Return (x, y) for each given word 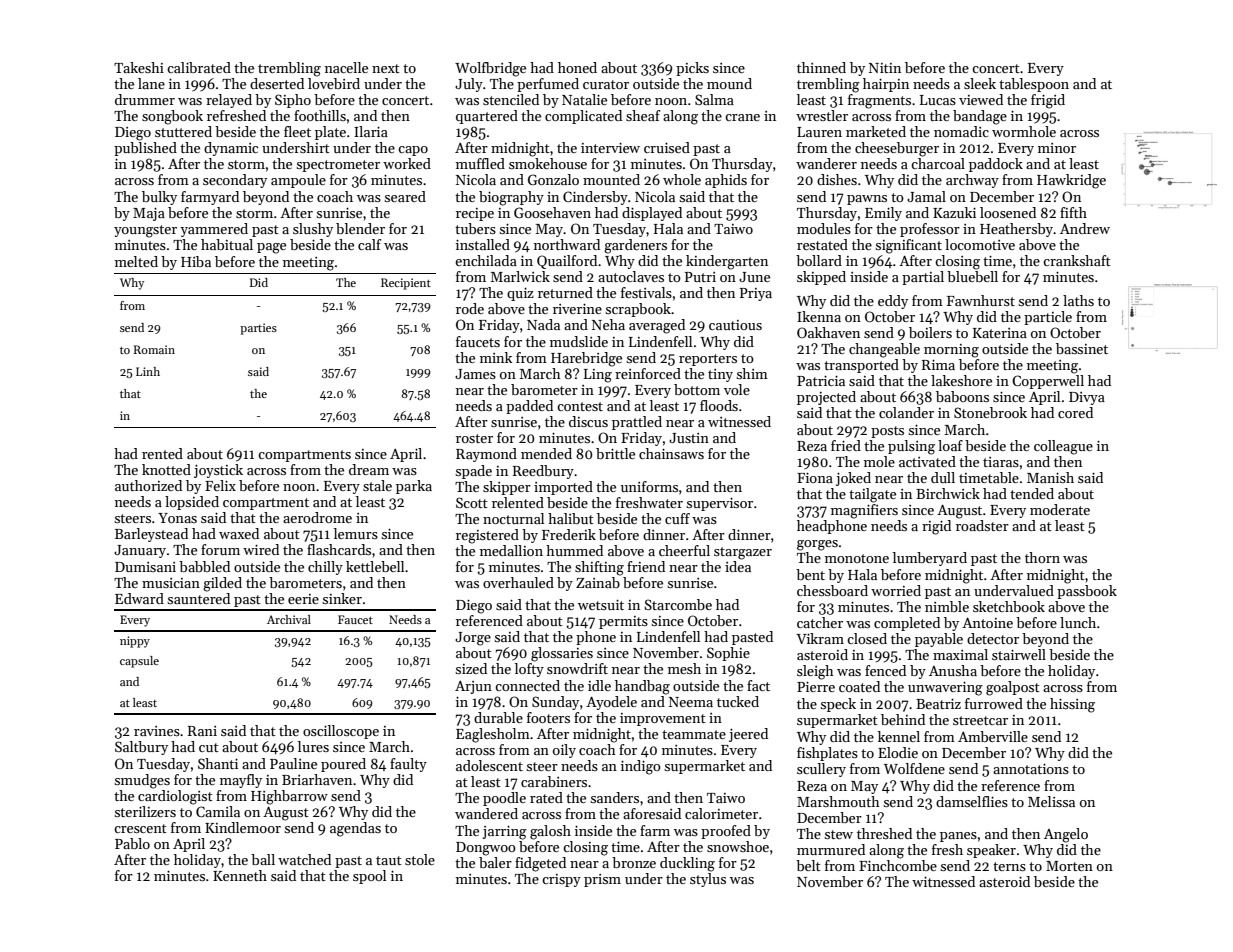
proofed (726, 832)
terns (1009, 866)
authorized (148, 485)
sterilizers (145, 811)
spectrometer (338, 166)
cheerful (684, 550)
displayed (652, 214)
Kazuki (954, 212)
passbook (1087, 592)
